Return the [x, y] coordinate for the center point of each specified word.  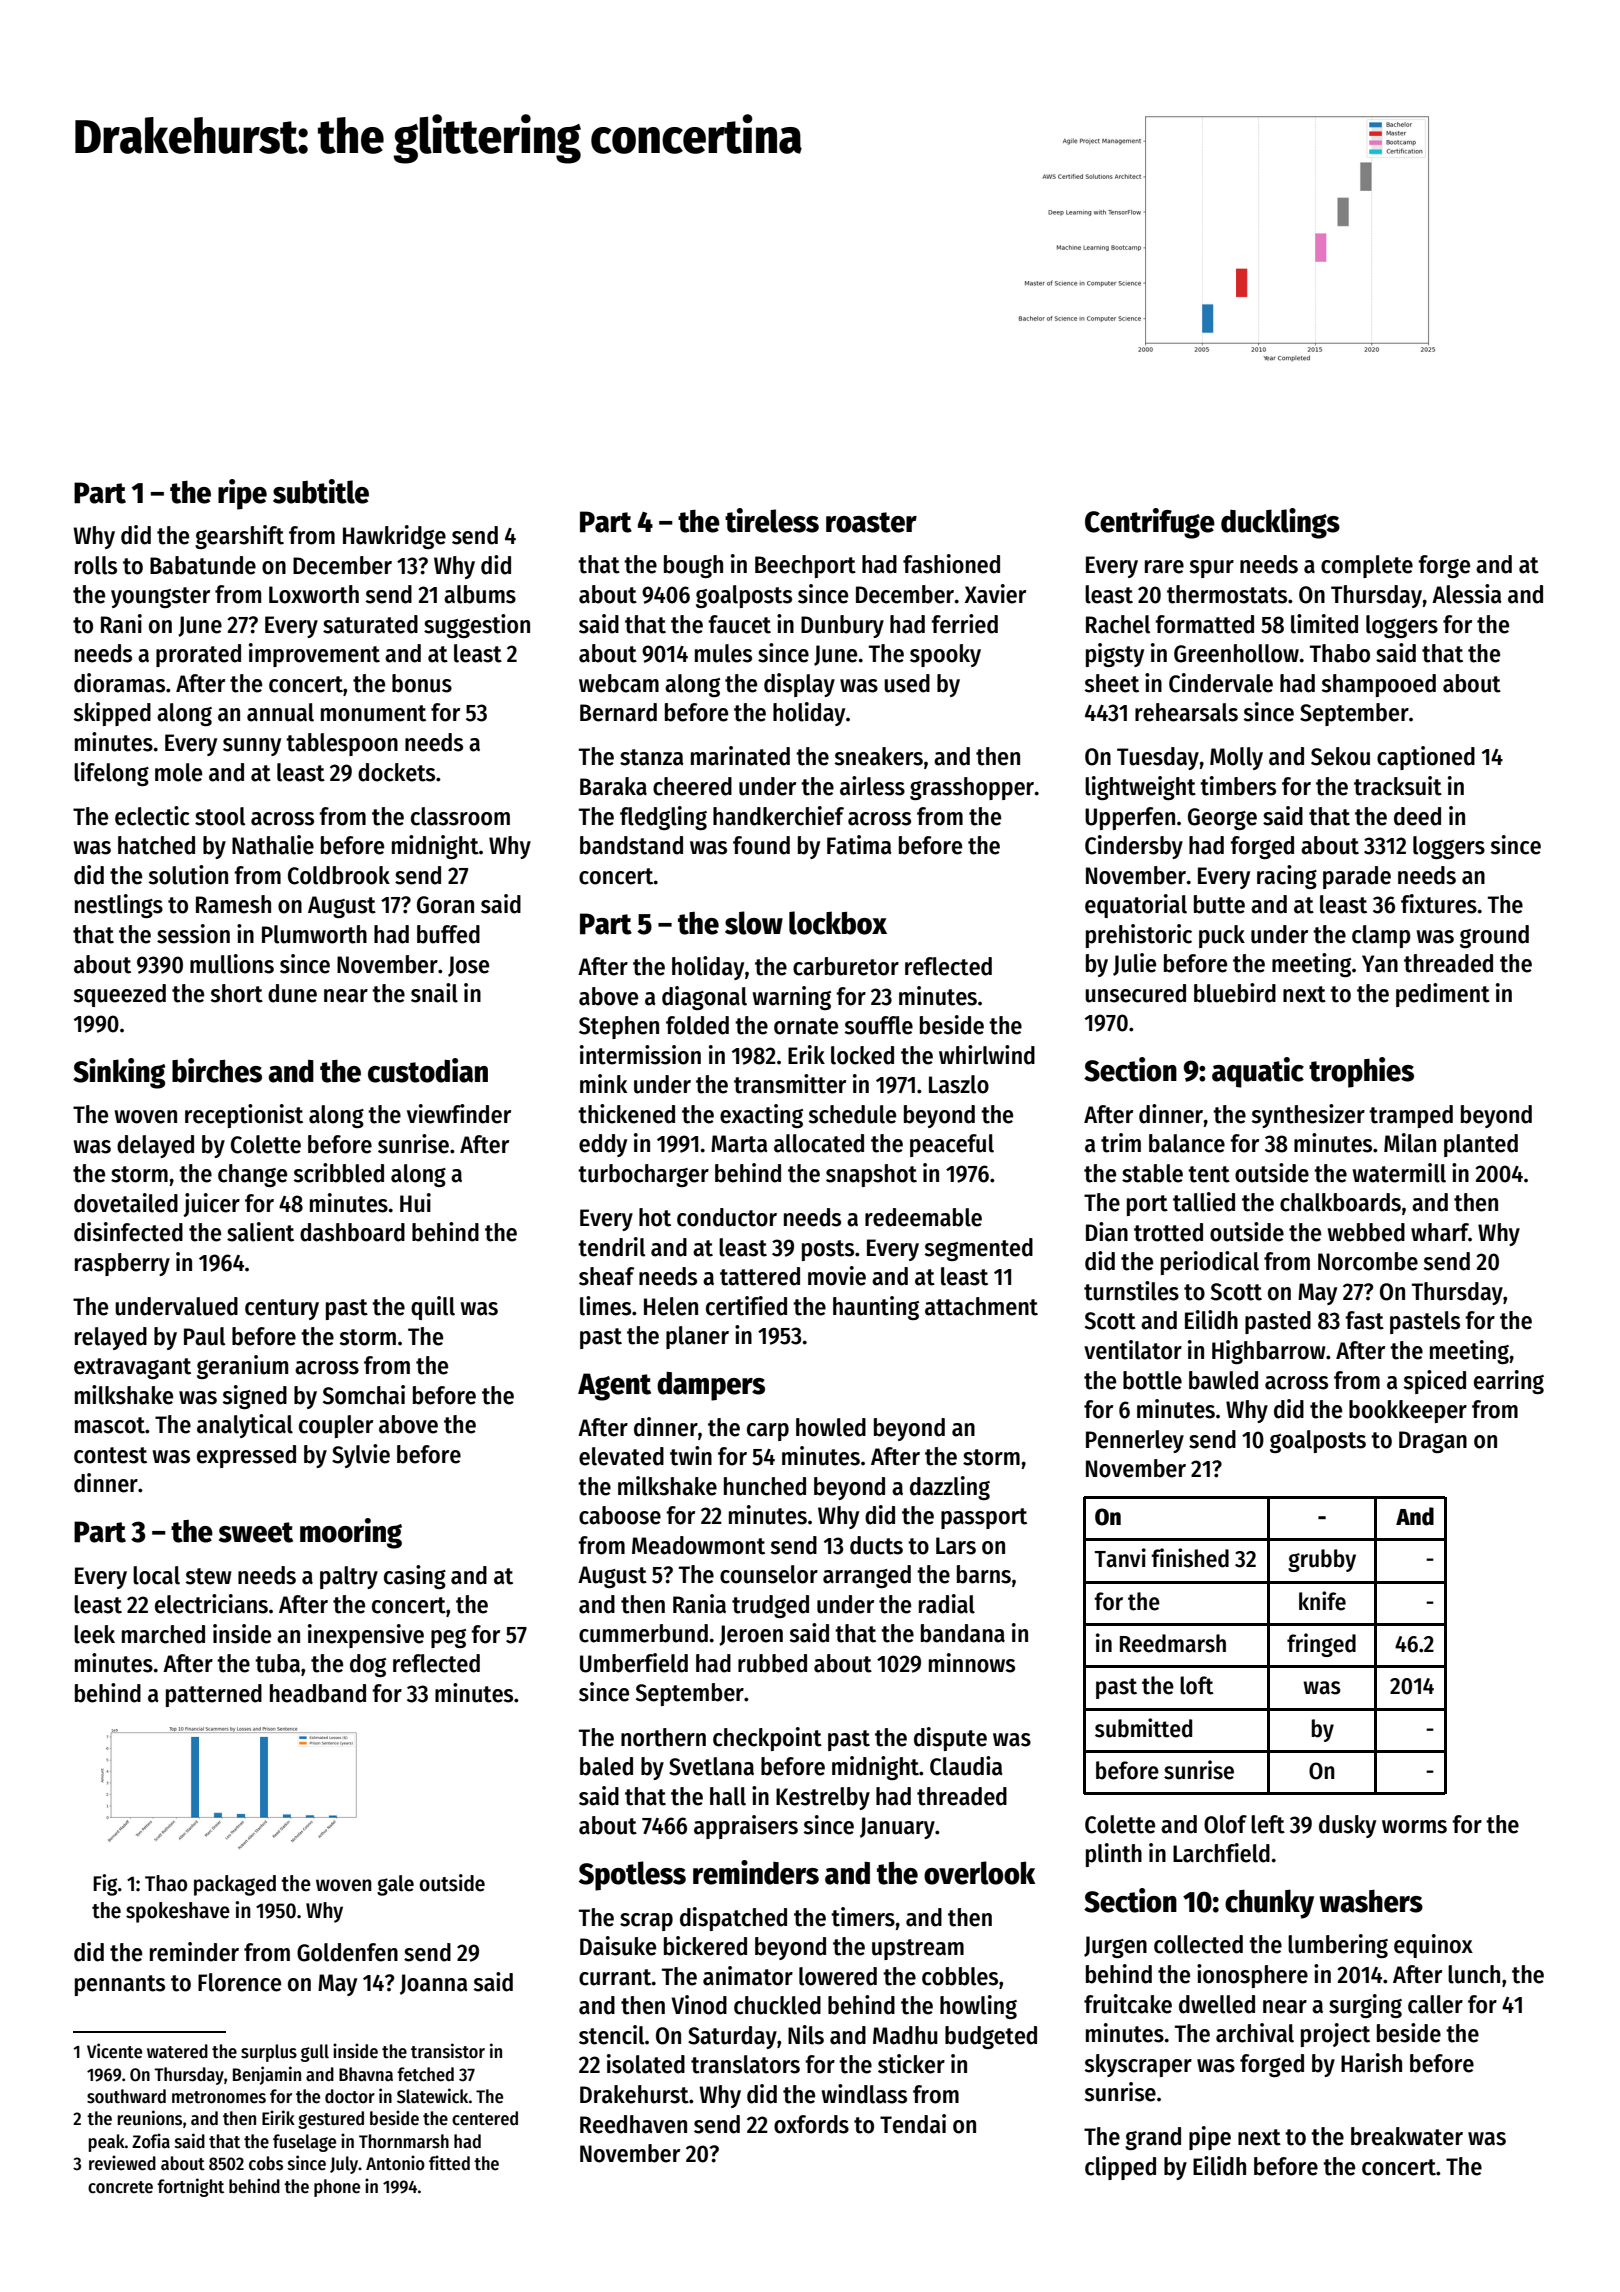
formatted [1204, 624]
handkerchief [778, 816]
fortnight [190, 2187]
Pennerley [1135, 1441]
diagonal [704, 998]
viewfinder [459, 1114]
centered [485, 2118]
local [156, 1575]
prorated [198, 655]
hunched [765, 1486]
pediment [1443, 995]
